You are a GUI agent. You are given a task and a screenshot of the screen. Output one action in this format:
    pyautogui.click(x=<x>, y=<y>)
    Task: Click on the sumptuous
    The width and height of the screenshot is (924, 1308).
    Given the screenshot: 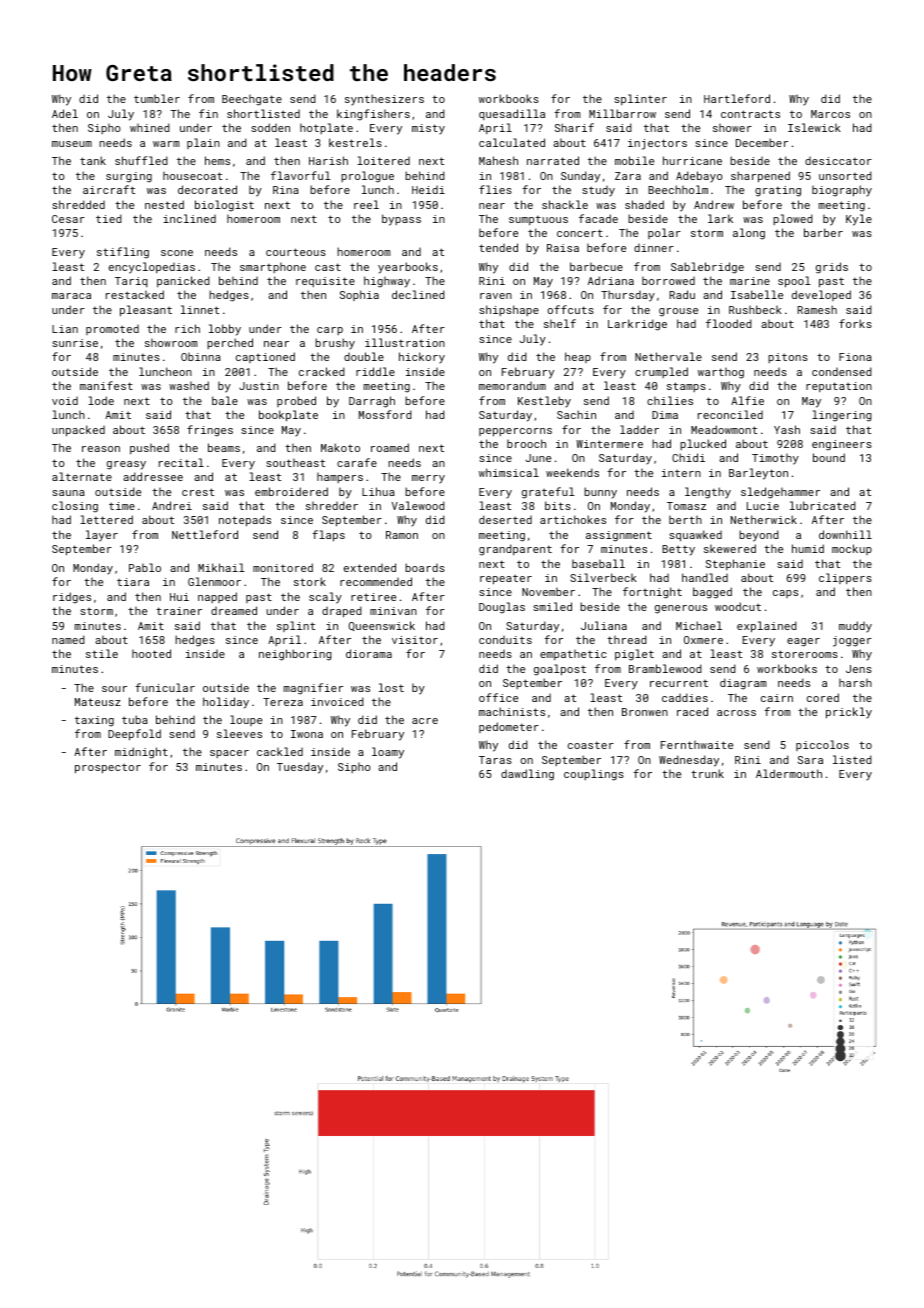 What is the action you would take?
    pyautogui.click(x=538, y=220)
